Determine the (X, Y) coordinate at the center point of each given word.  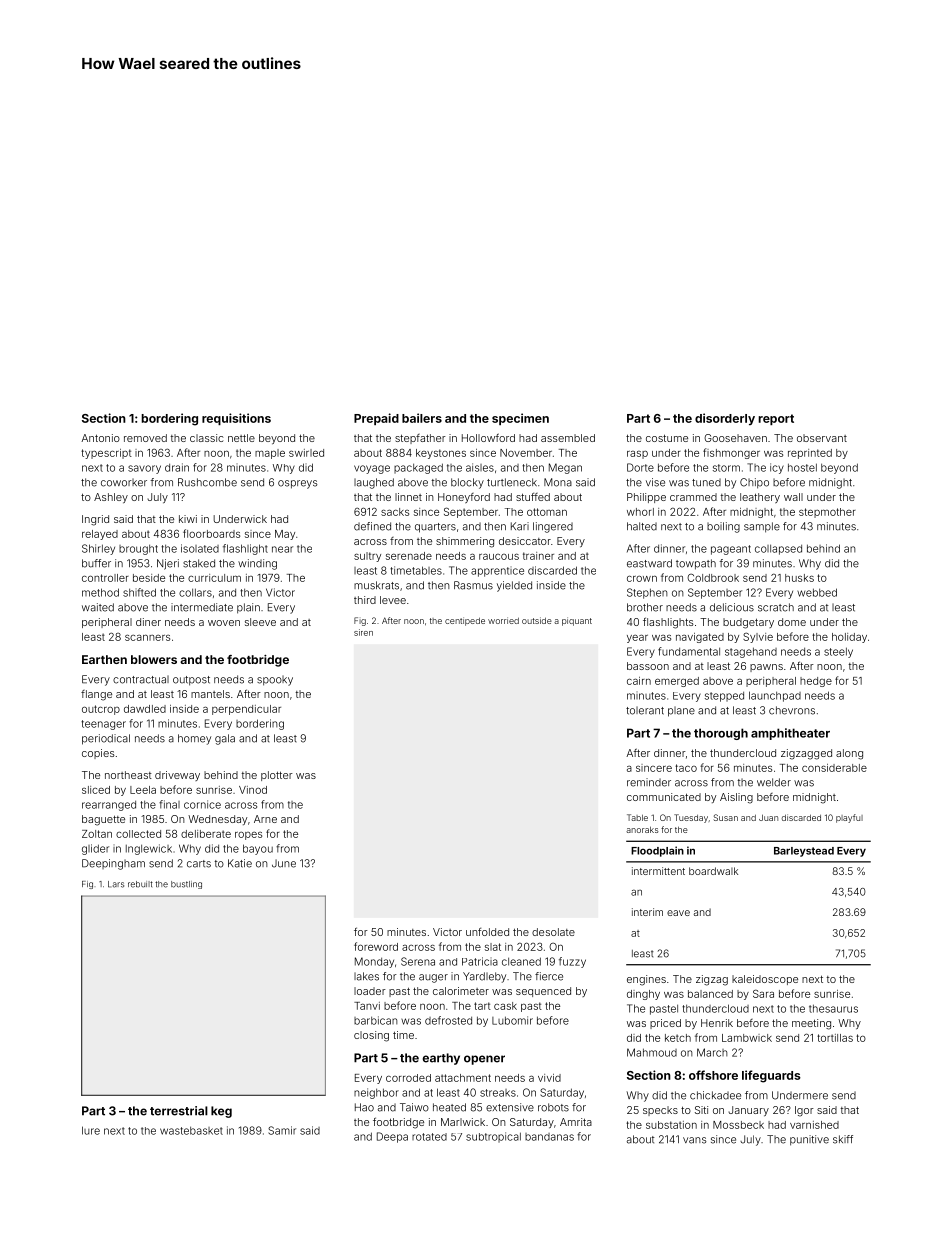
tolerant (645, 710)
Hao (364, 1107)
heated (449, 1107)
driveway (177, 776)
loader (370, 991)
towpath (696, 564)
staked (199, 563)
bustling (186, 885)
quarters (435, 528)
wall (793, 497)
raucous (499, 556)
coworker (124, 482)
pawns (766, 668)
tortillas (835, 1038)
